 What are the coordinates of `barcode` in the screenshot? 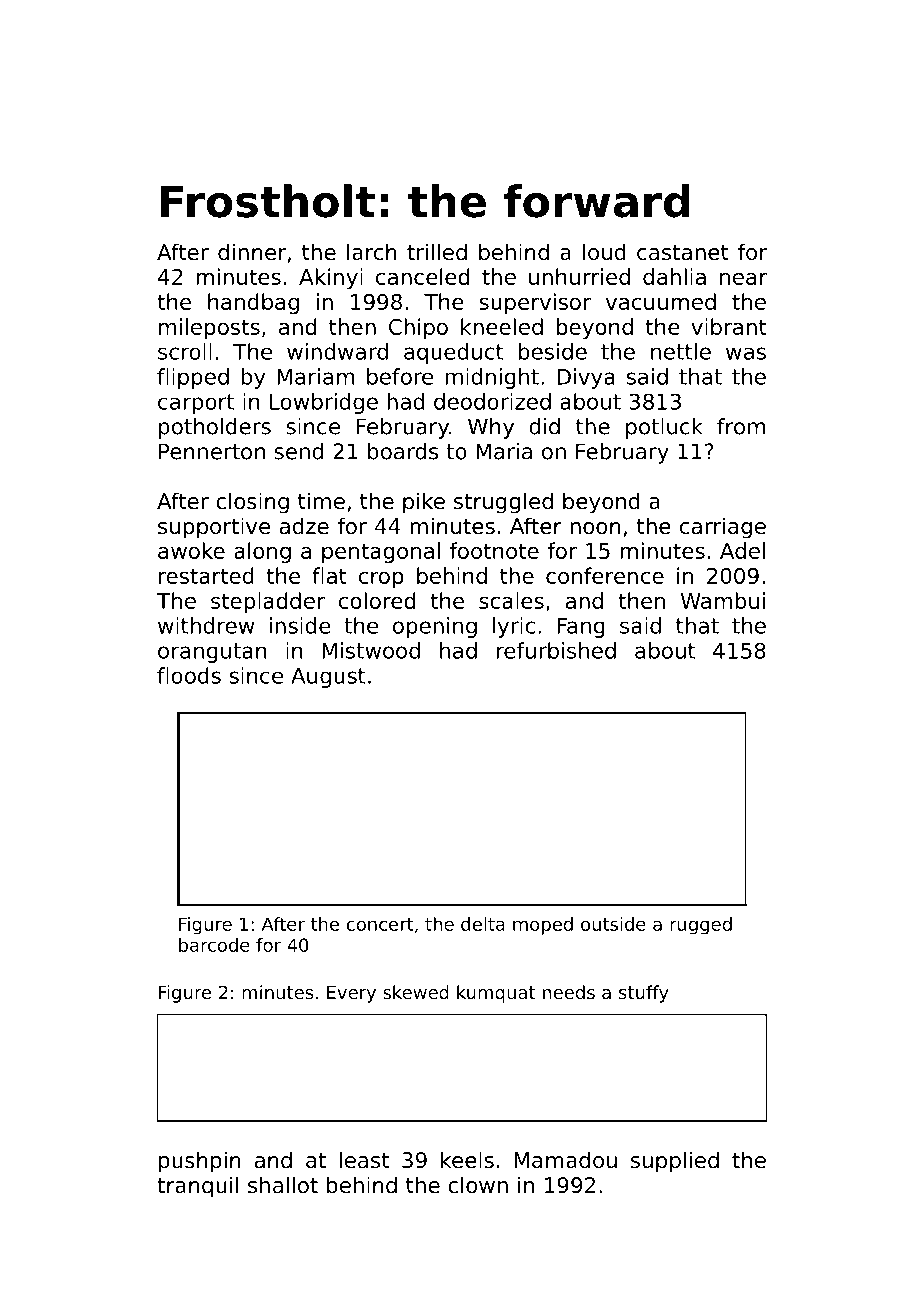 It's located at (214, 945).
